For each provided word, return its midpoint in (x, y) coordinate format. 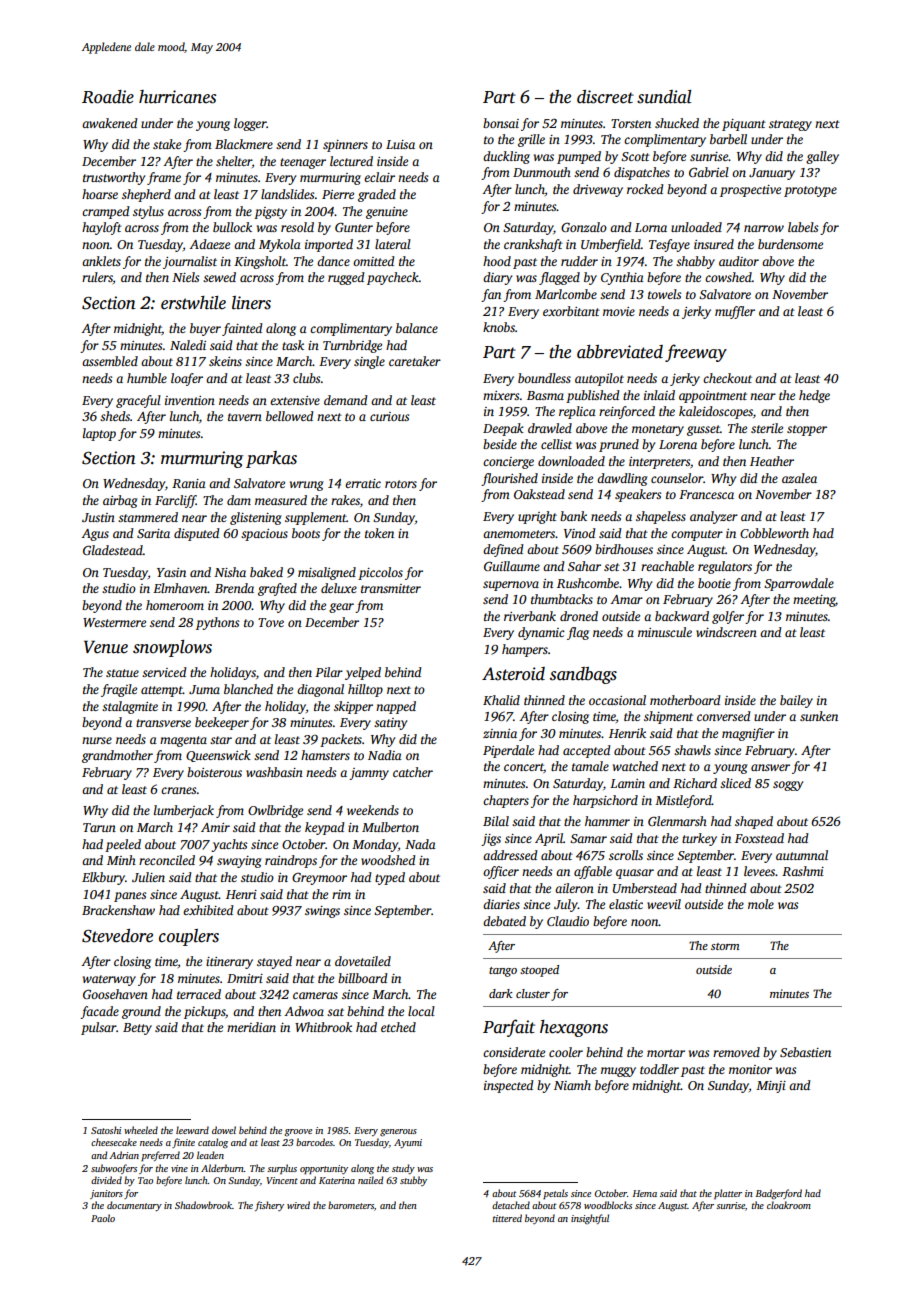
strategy (790, 125)
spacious (264, 535)
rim (341, 894)
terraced (199, 994)
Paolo (103, 1218)
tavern (245, 417)
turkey (699, 839)
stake (167, 144)
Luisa (400, 144)
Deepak (503, 429)
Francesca (706, 494)
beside (500, 444)
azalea (799, 478)
